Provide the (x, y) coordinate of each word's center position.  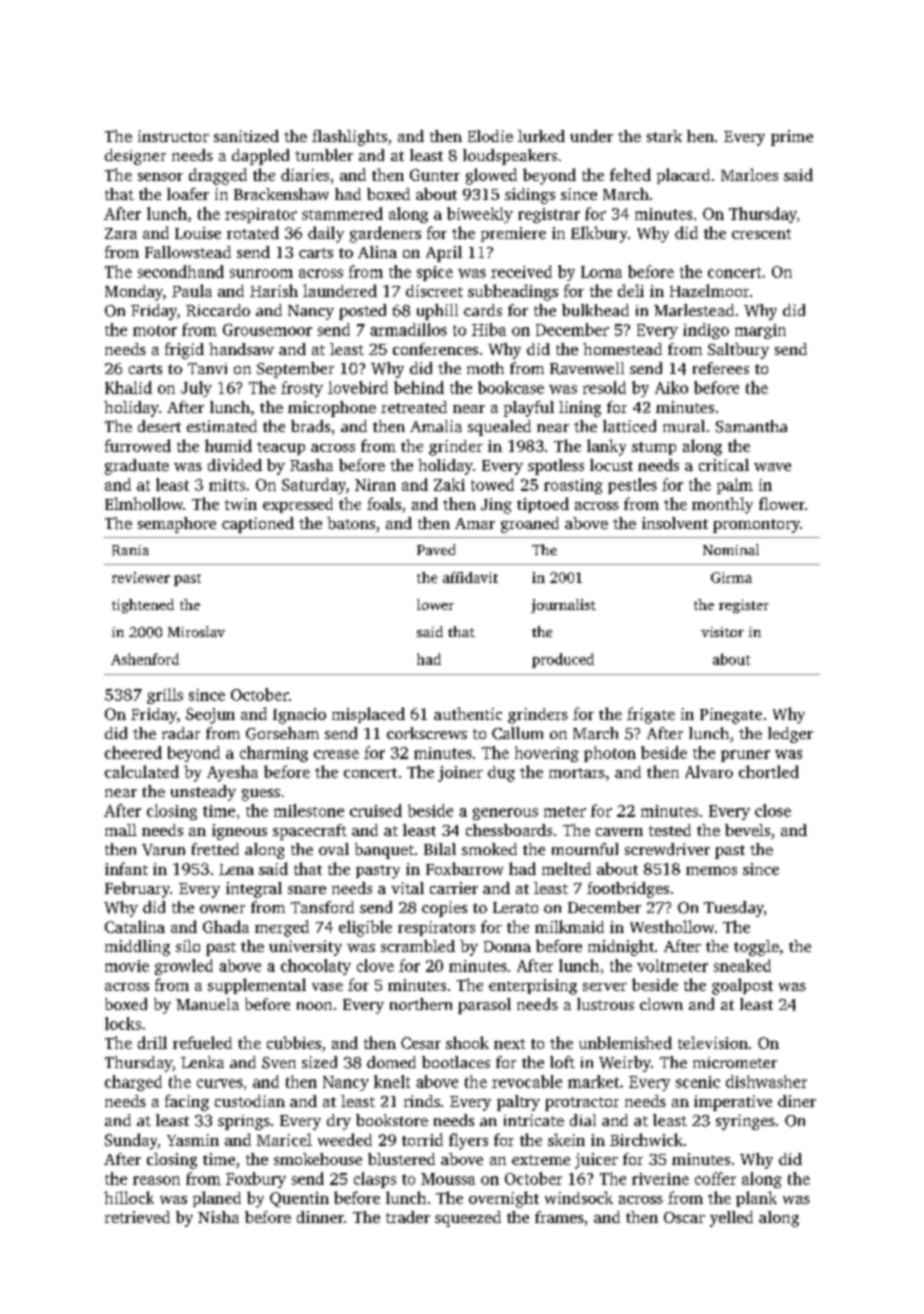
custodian (250, 1101)
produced (563, 660)
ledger (790, 735)
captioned (258, 525)
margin (760, 331)
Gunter (435, 175)
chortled (769, 771)
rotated (253, 232)
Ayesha (232, 773)
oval (334, 849)
